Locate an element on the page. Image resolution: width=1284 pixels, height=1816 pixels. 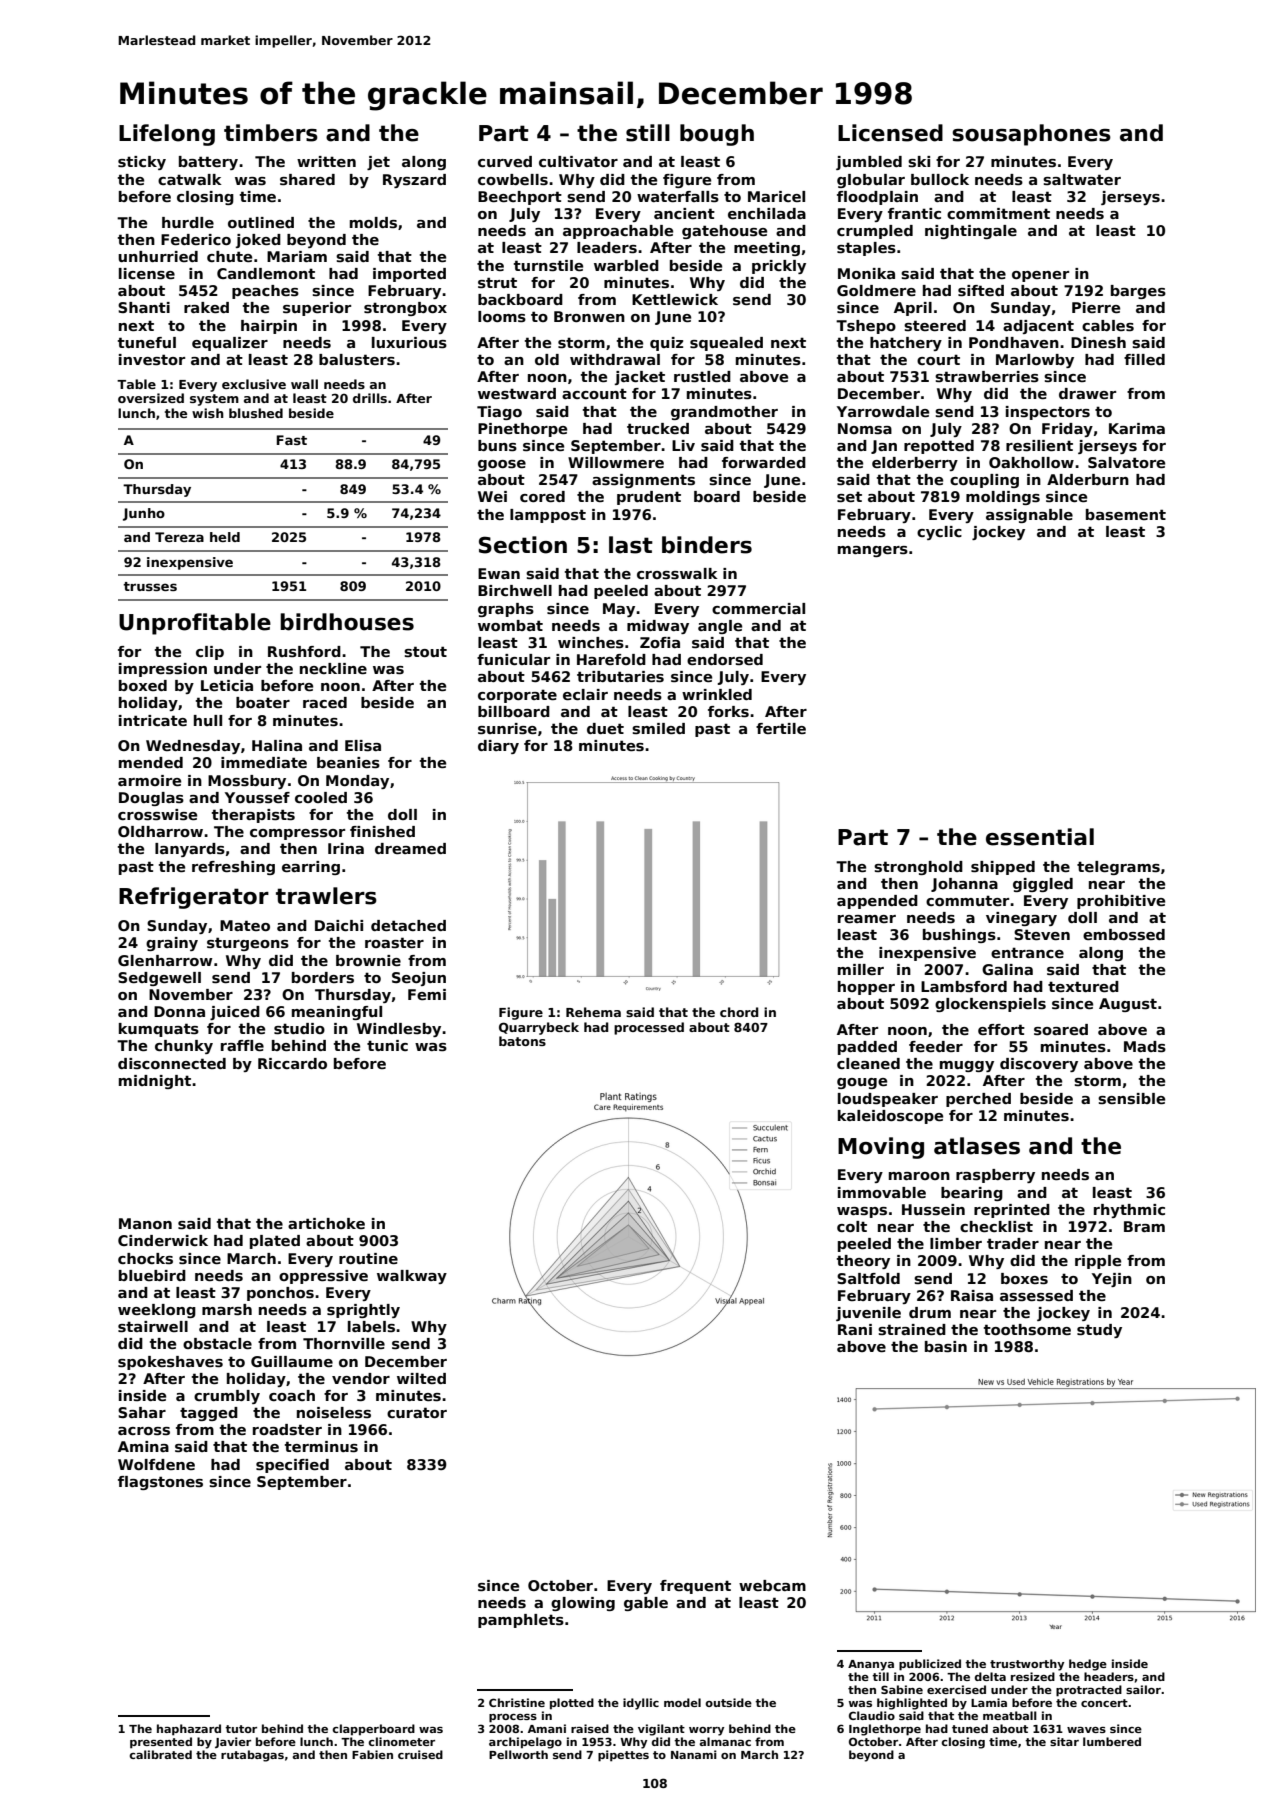
kumquats is located at coordinates (159, 1030).
